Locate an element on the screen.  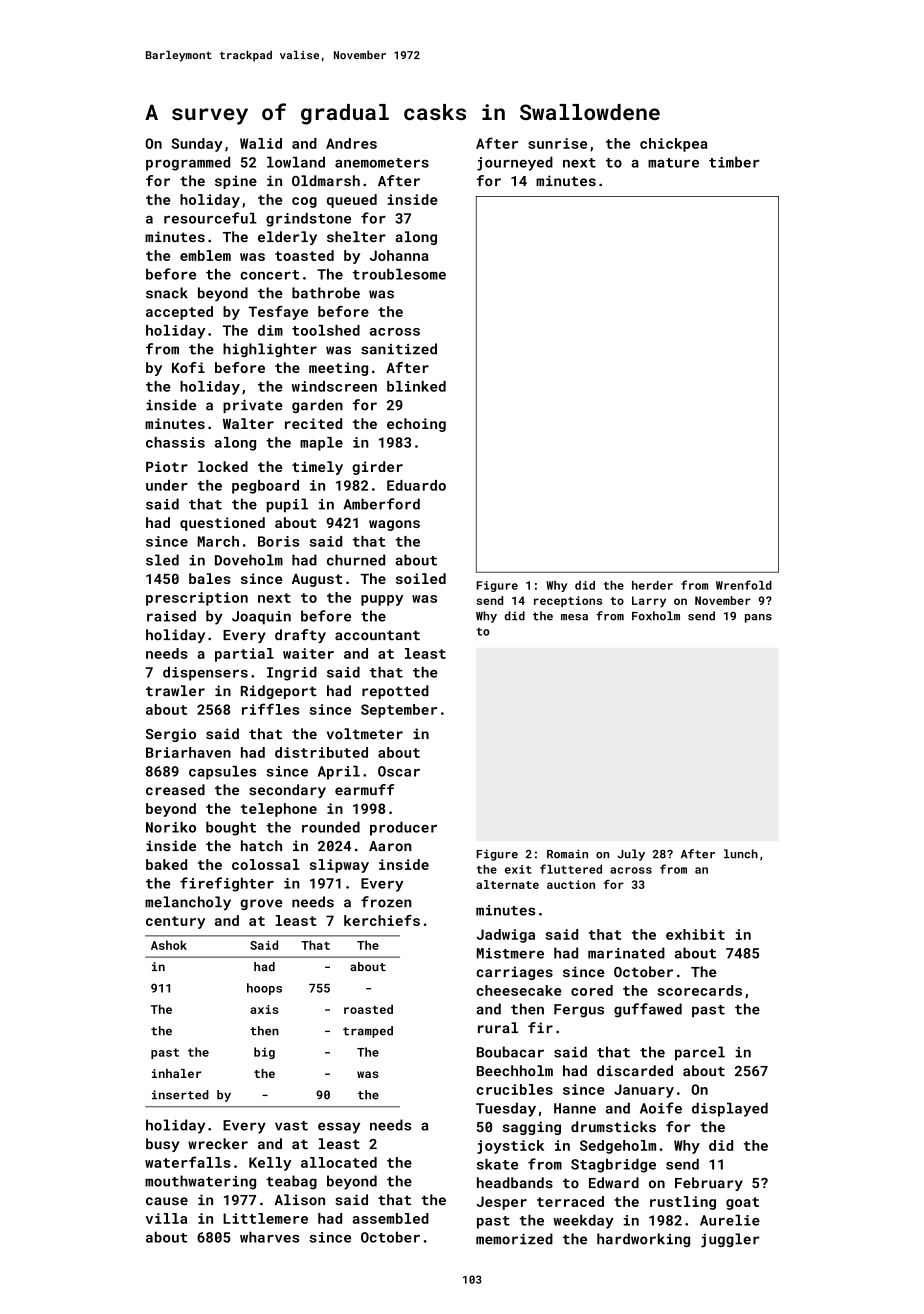
July is located at coordinates (631, 855).
